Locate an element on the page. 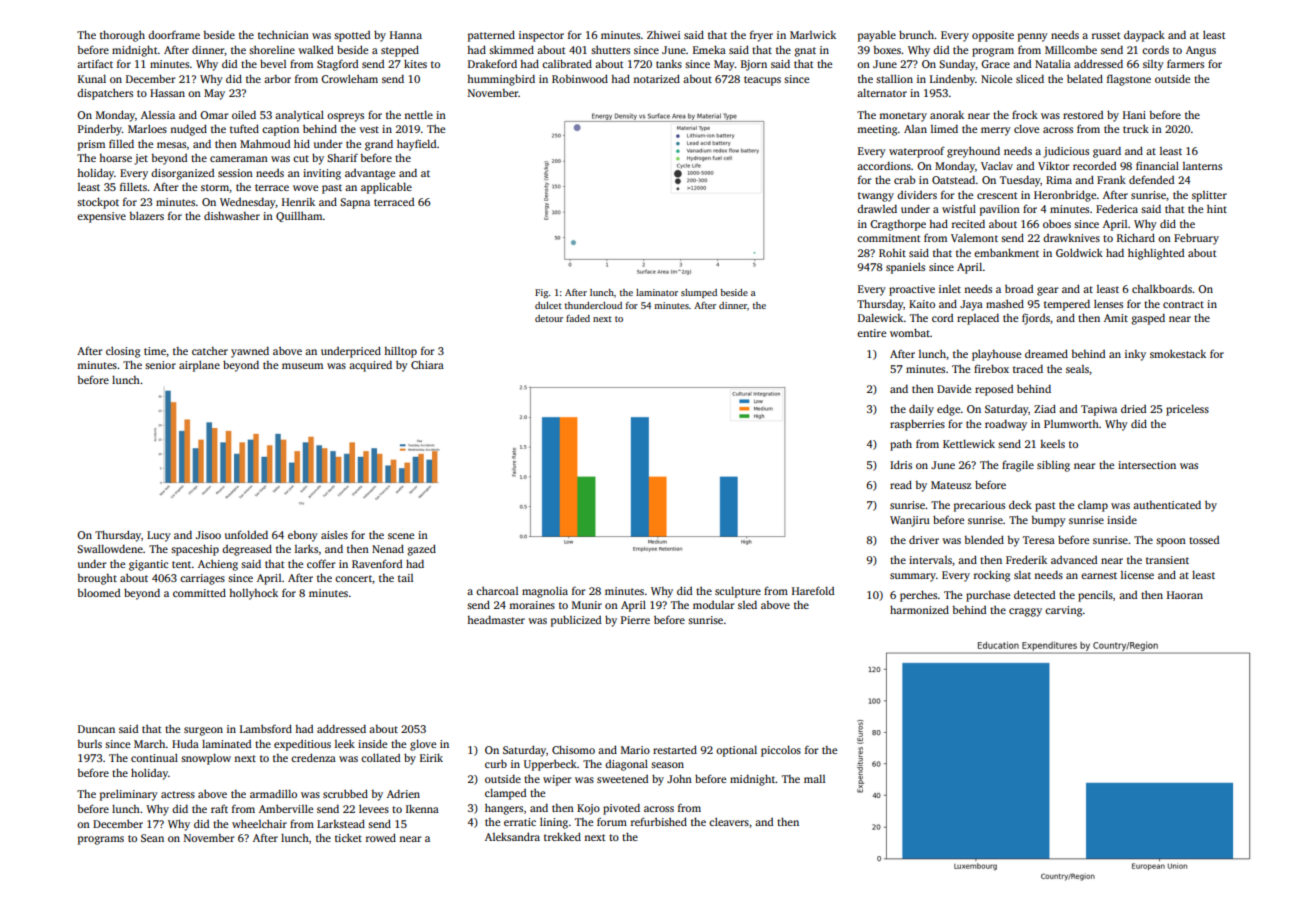 Image resolution: width=1308 pixels, height=924 pixels. expensive is located at coordinates (101, 217).
